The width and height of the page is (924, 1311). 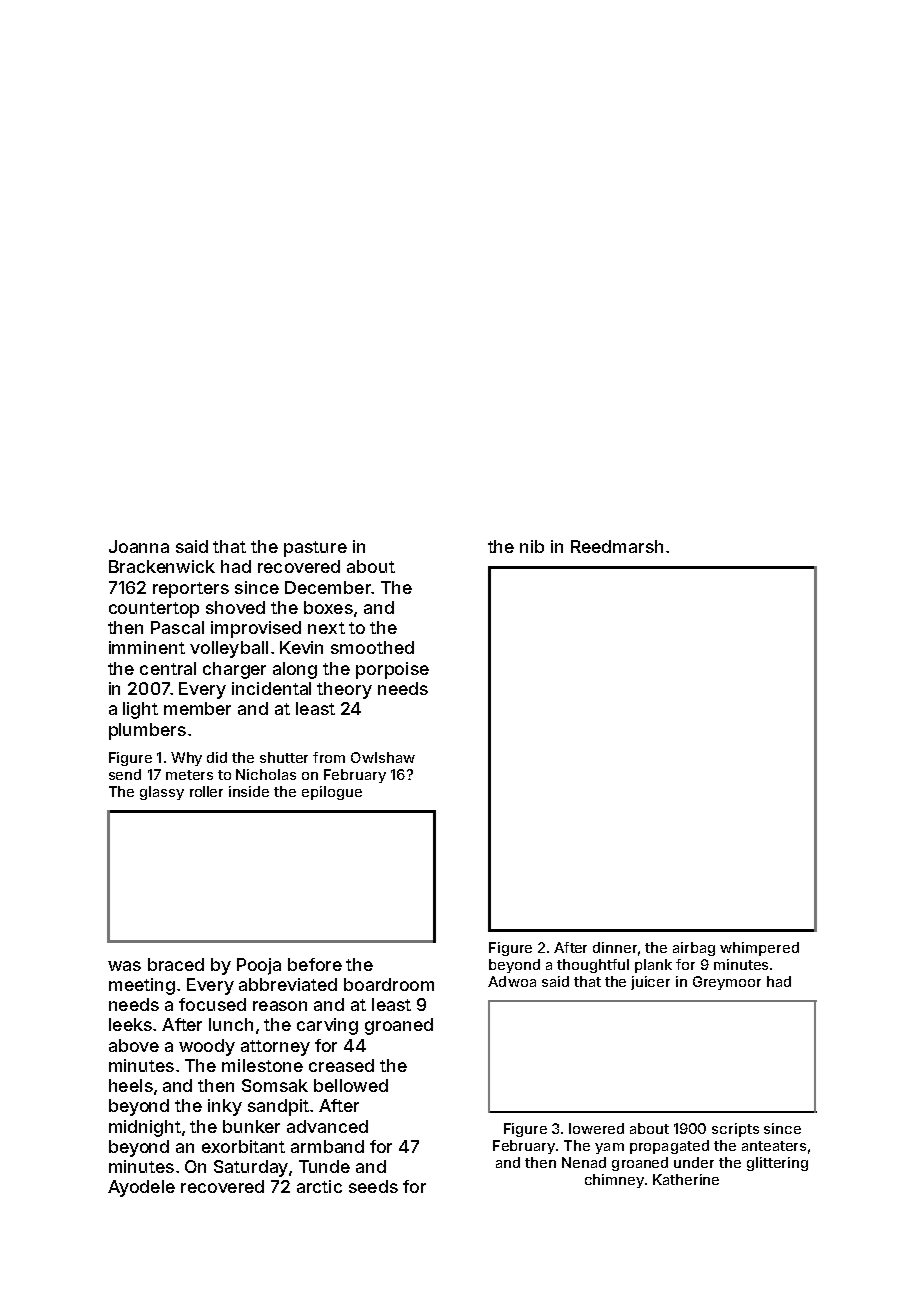 I want to click on midnight, so click(x=145, y=1128).
